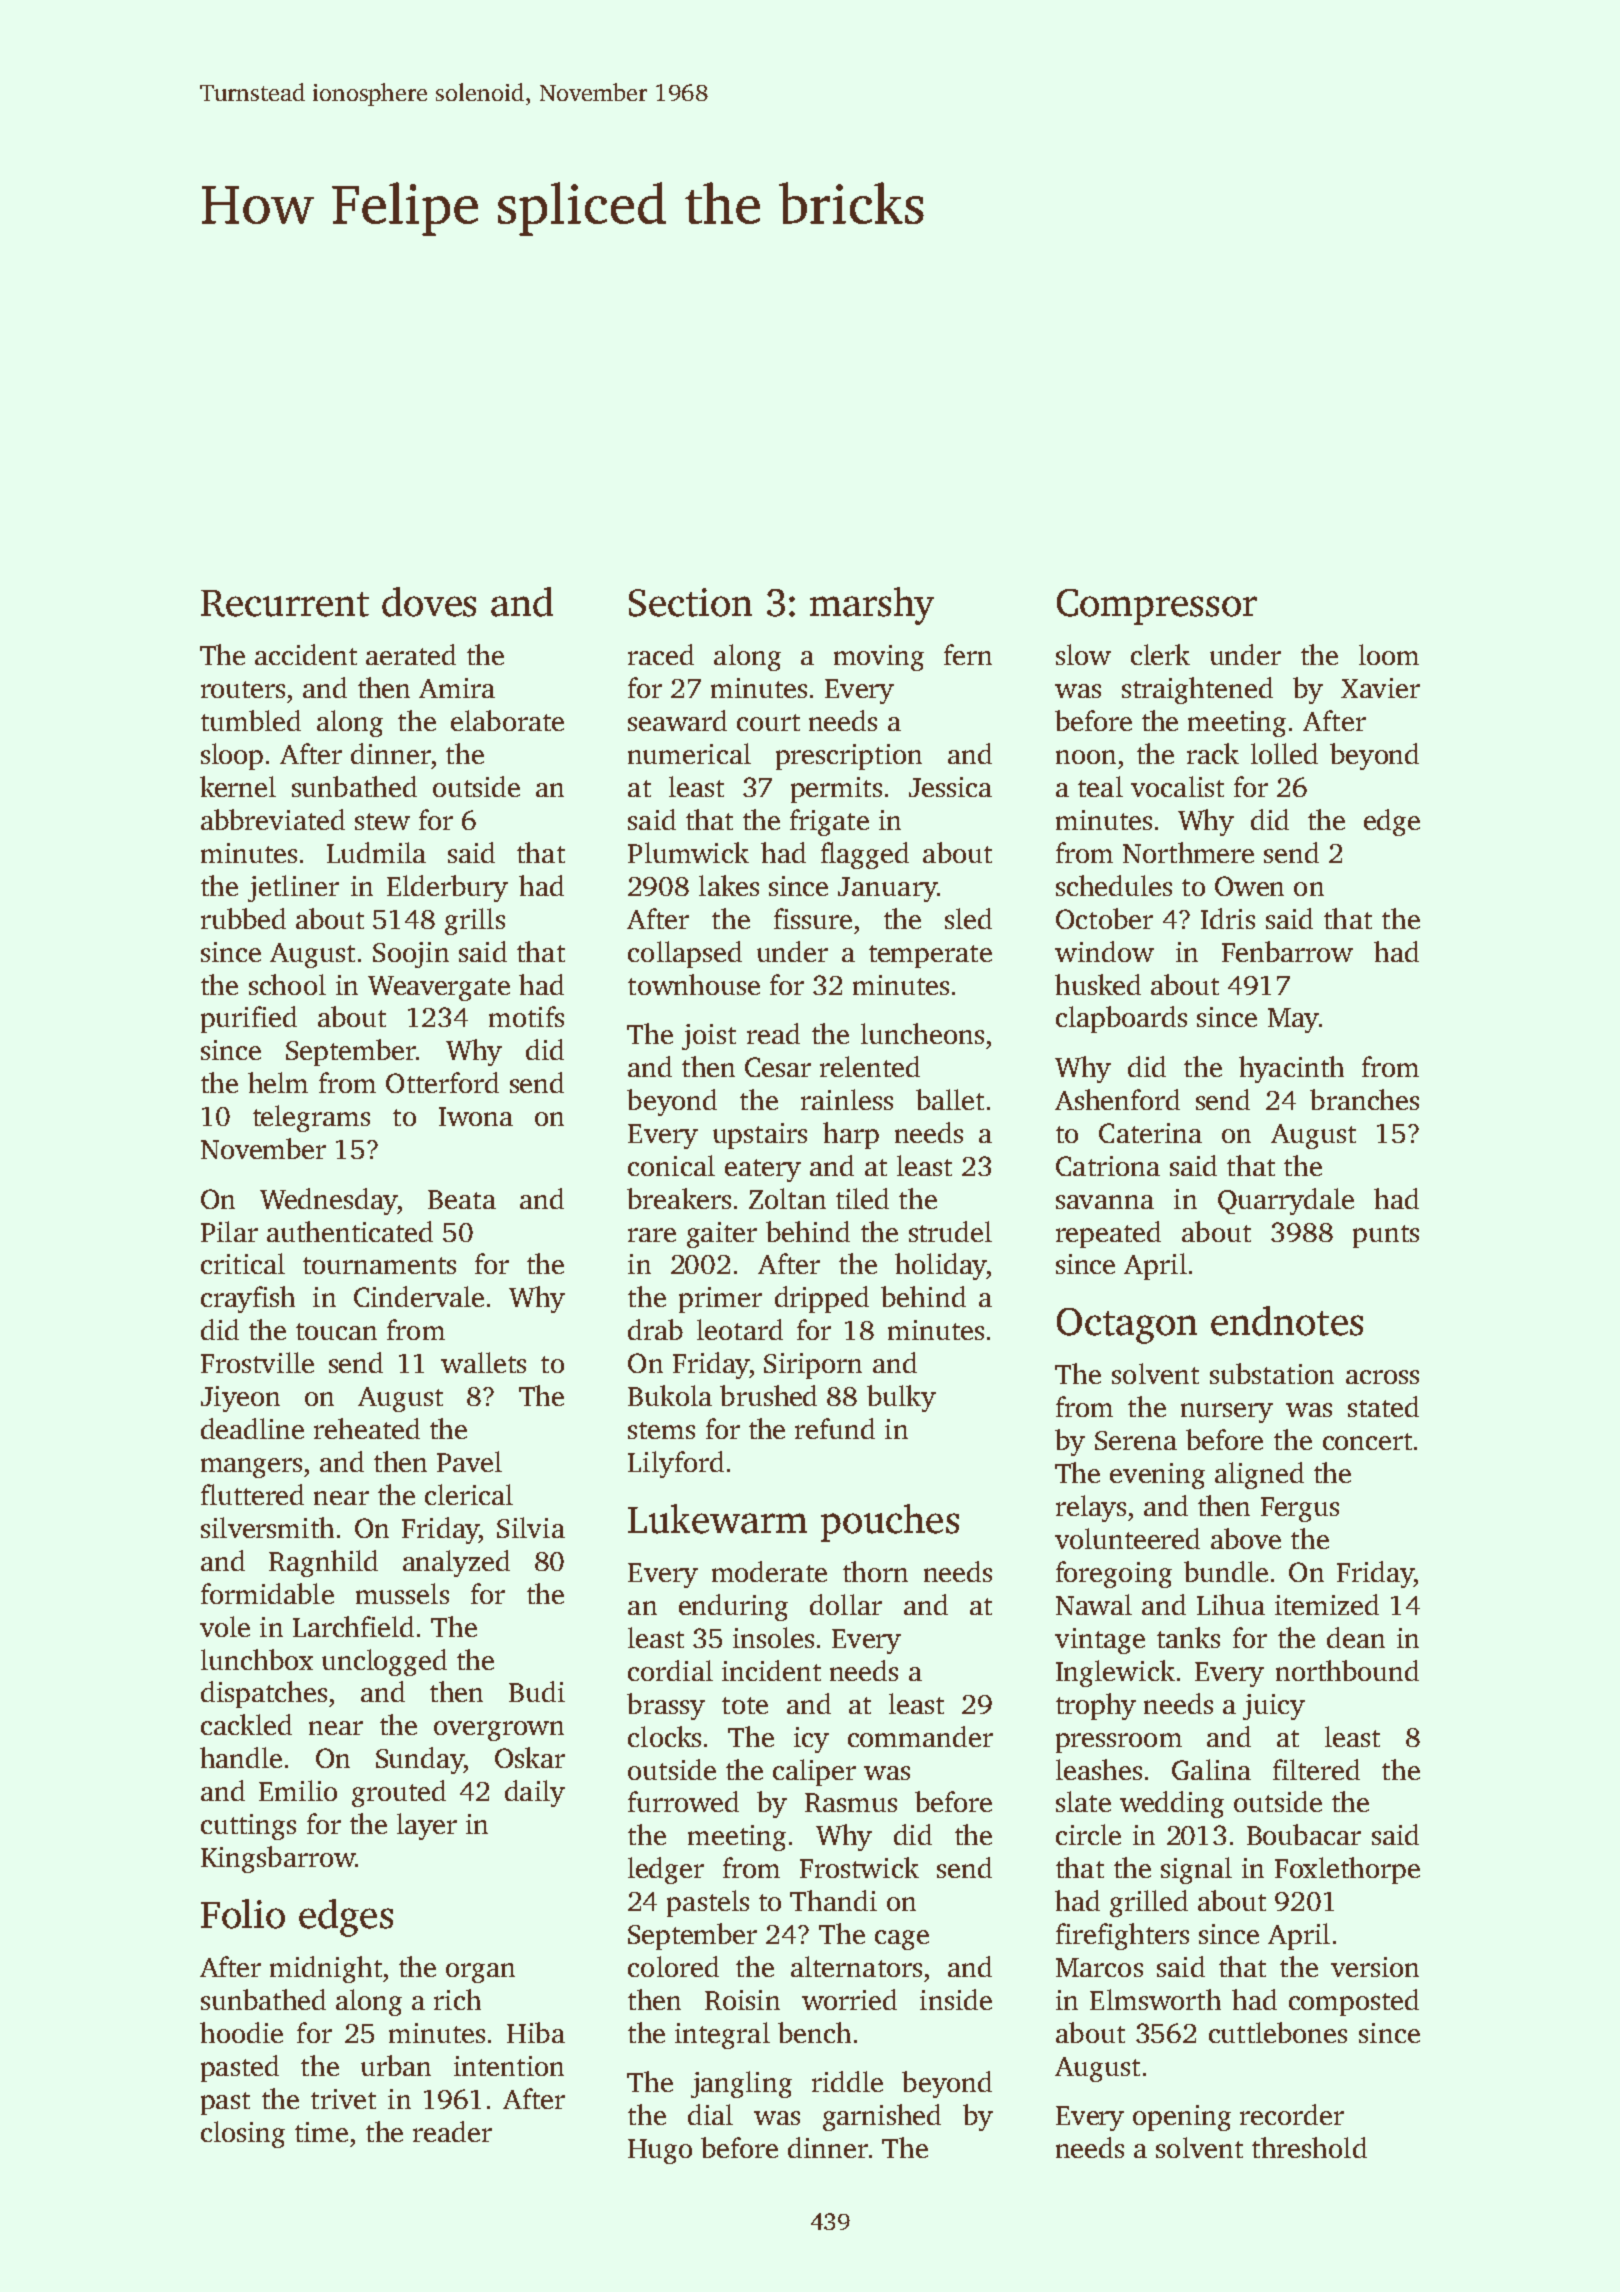 Image resolution: width=1620 pixels, height=2292 pixels. What do you see at coordinates (1246, 1538) in the screenshot?
I see `above` at bounding box center [1246, 1538].
